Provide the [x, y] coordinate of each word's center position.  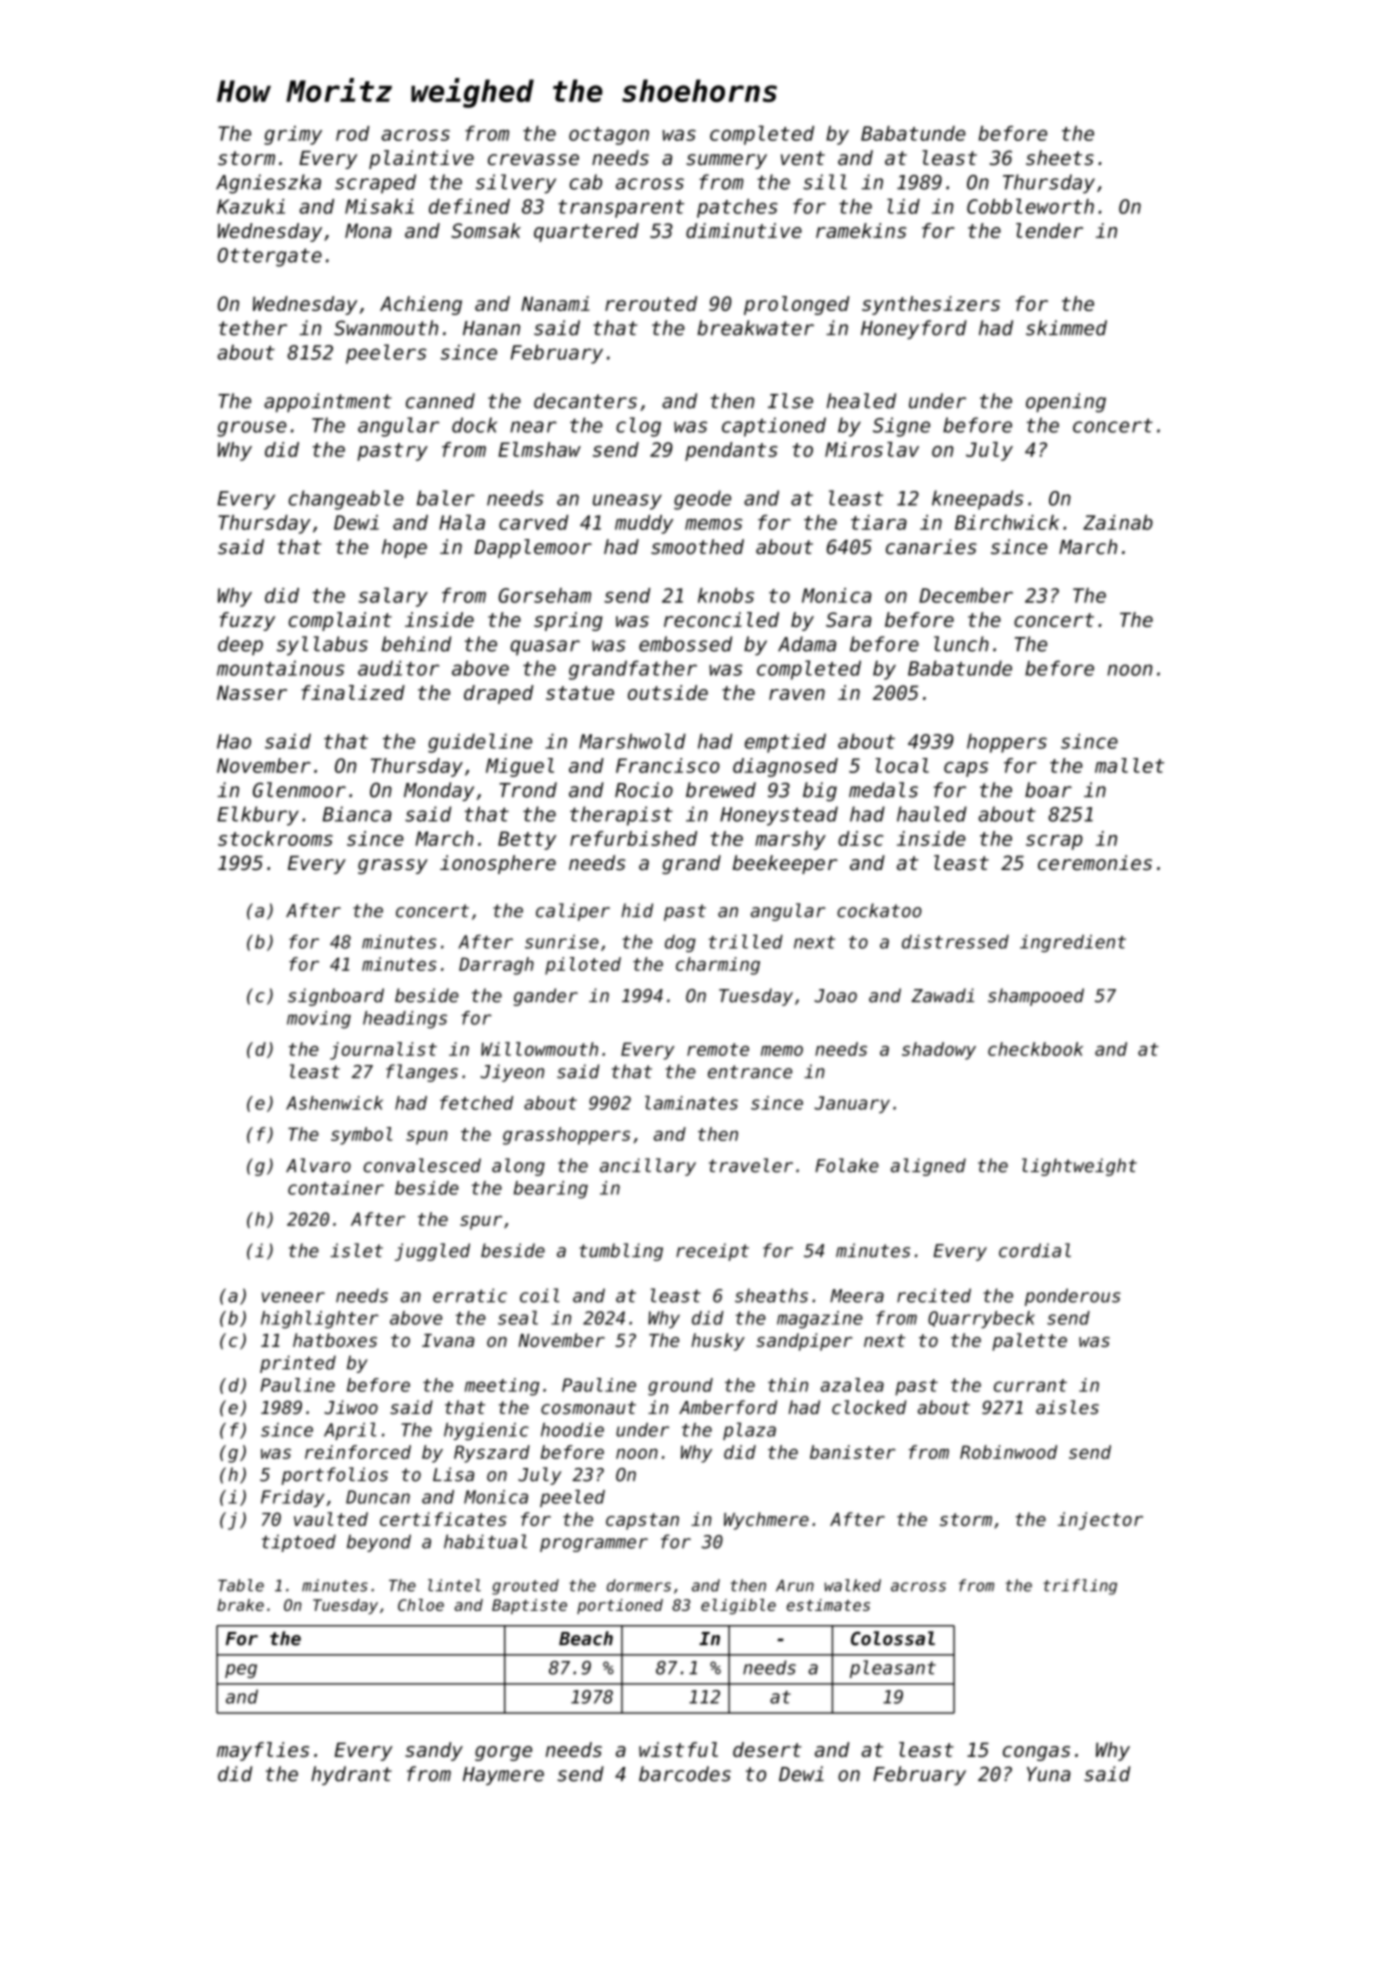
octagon [609, 136]
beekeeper [785, 864]
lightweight [1079, 1167]
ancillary [648, 1167]
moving [319, 1020]
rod [353, 133]
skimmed [1066, 328]
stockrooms [275, 838]
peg [241, 1671]
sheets [1060, 158]
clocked [869, 1407]
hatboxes [335, 1340]
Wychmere [766, 1521]
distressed [955, 942]
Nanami [555, 303]
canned [440, 401]
